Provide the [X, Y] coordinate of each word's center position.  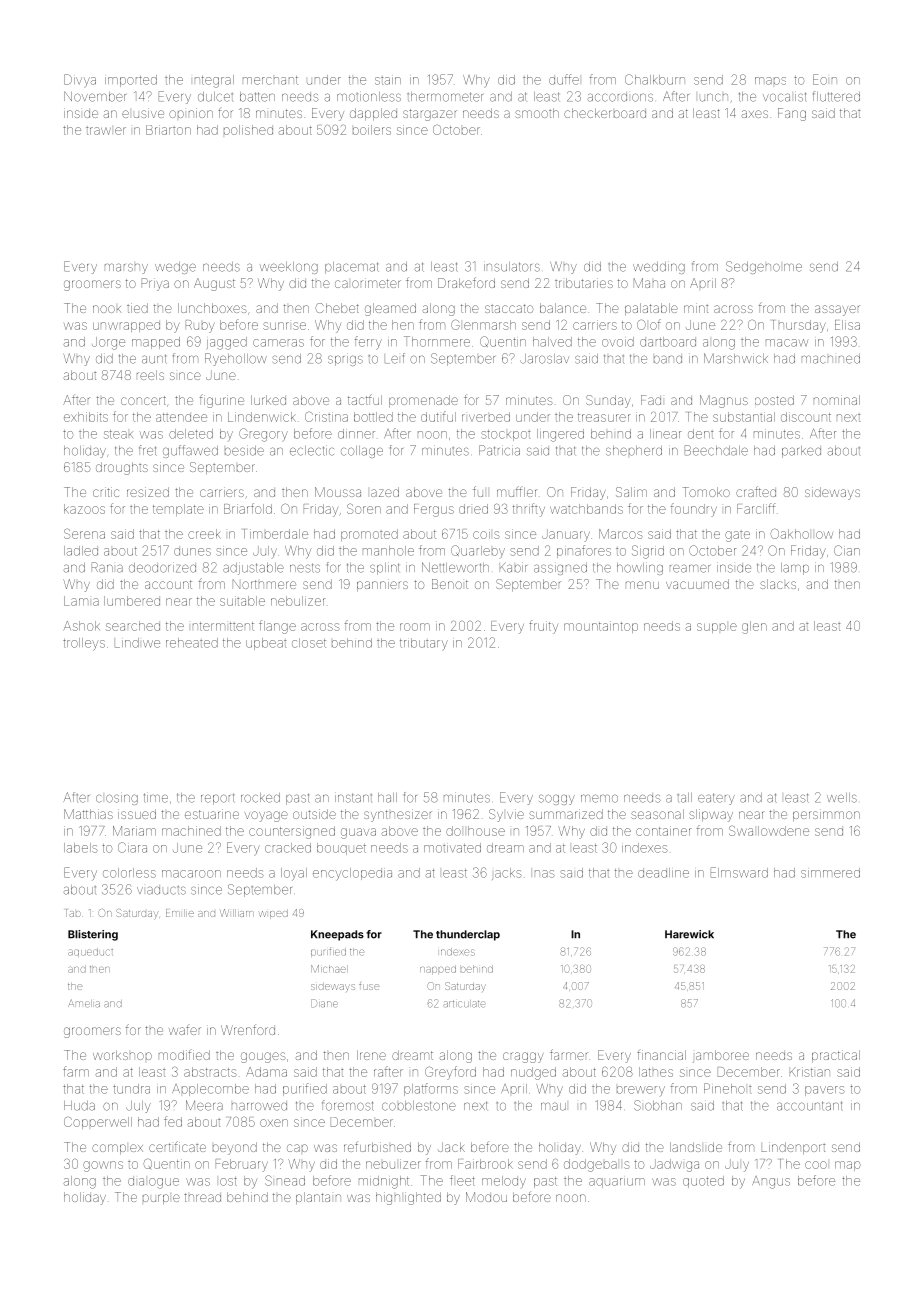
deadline [663, 873]
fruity [543, 627]
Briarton [168, 130]
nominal [837, 400]
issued [137, 814]
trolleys [84, 644]
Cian [847, 550]
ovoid [618, 342]
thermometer [445, 97]
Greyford [450, 1073]
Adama [266, 1072]
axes [755, 114]
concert [143, 400]
